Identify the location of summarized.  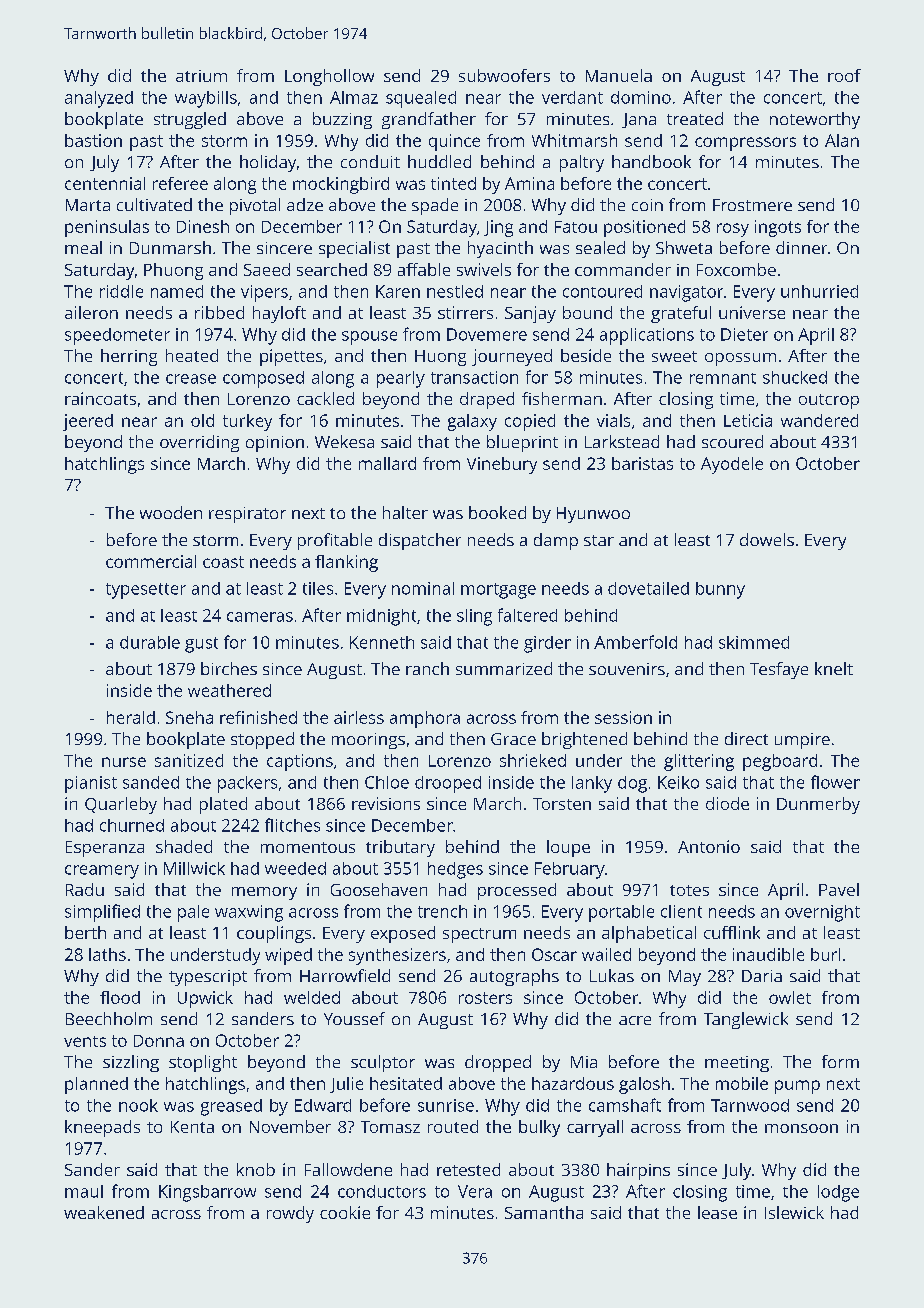
(504, 668).
